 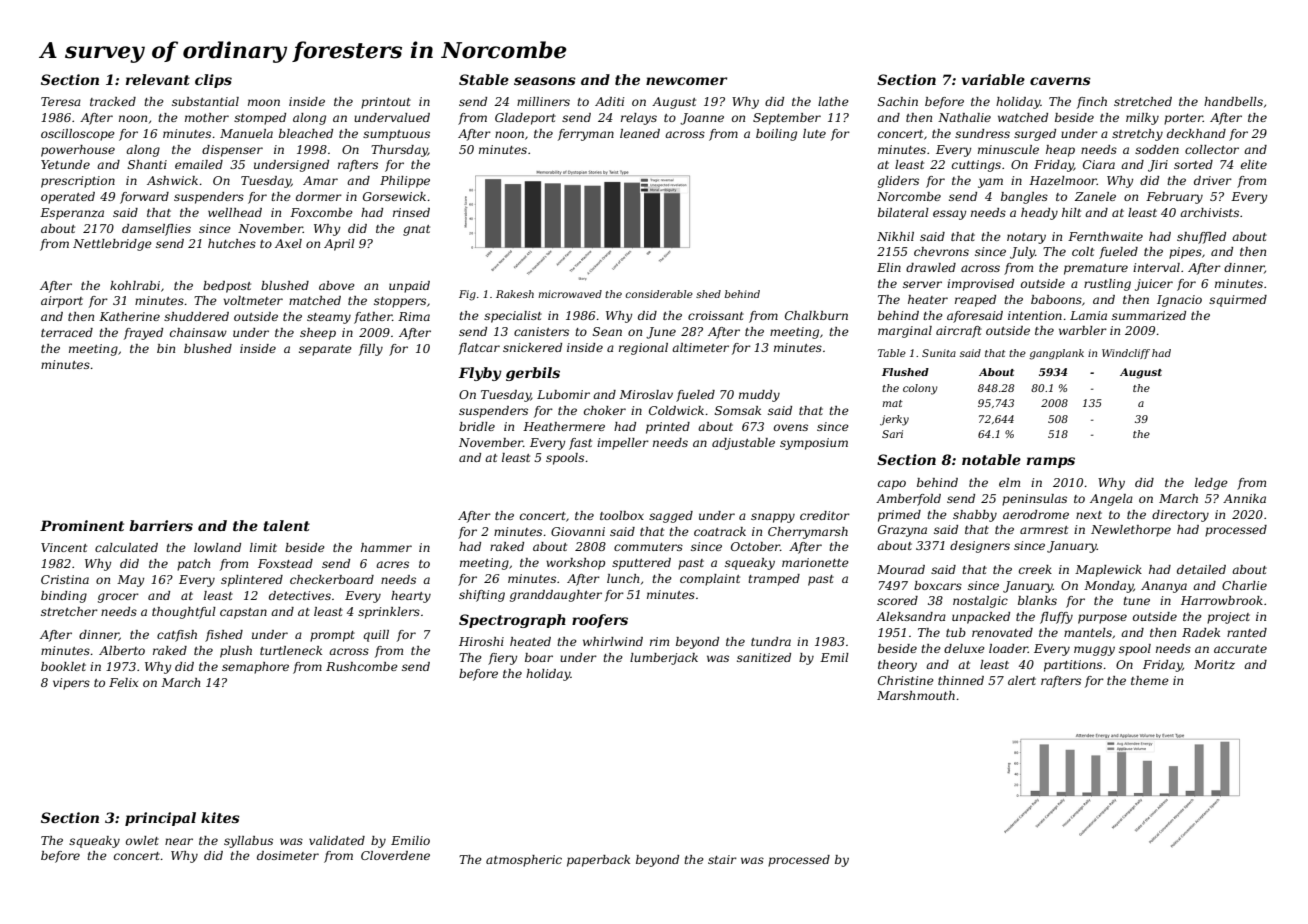 What do you see at coordinates (771, 641) in the page?
I see `tundra` at bounding box center [771, 641].
